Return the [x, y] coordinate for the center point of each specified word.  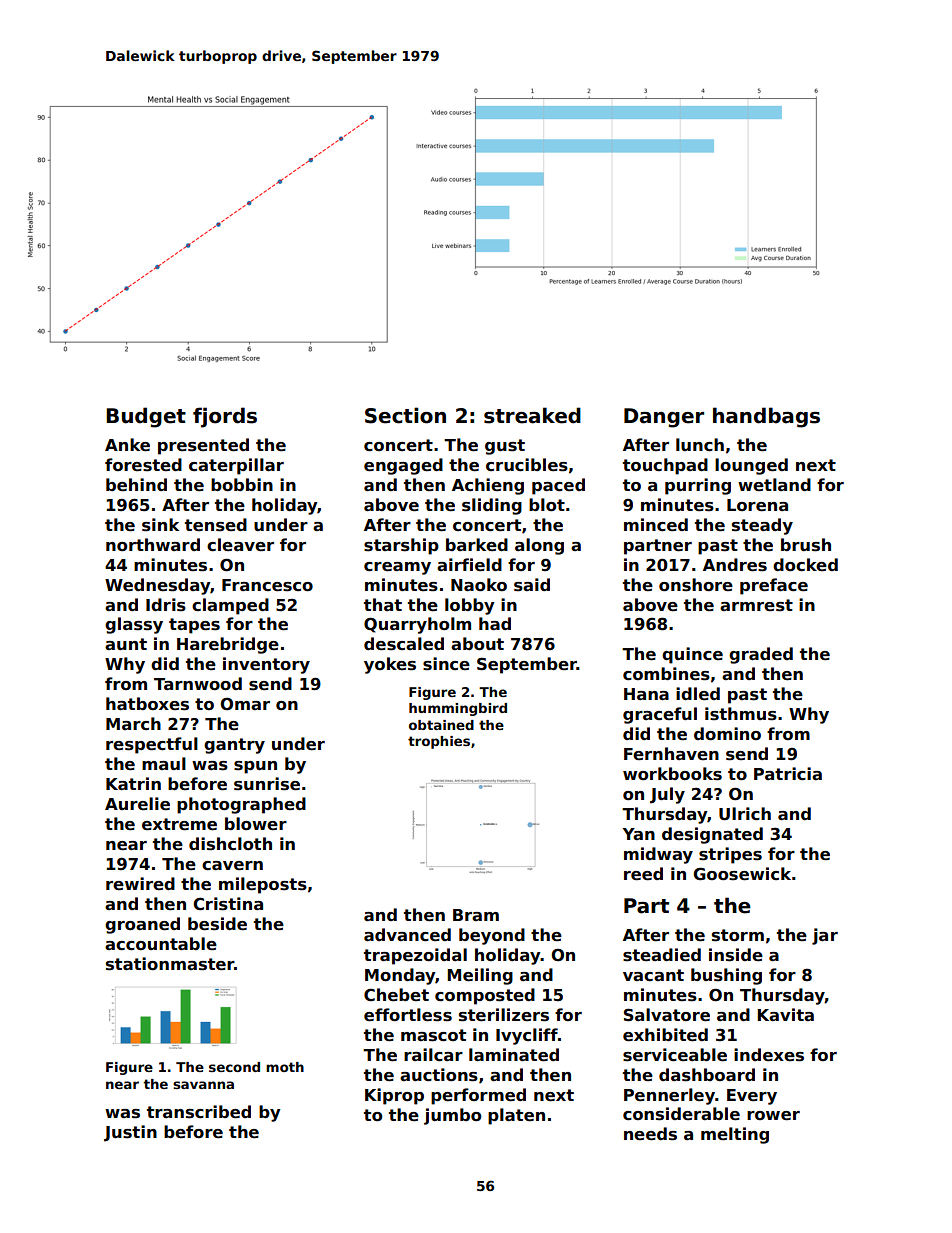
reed [643, 874]
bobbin [242, 485]
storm [738, 935]
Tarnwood [198, 684]
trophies [439, 742]
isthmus [741, 714]
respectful [152, 745]
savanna [203, 1085]
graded [761, 655]
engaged [403, 466]
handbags [766, 417]
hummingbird [458, 709]
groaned [142, 925]
